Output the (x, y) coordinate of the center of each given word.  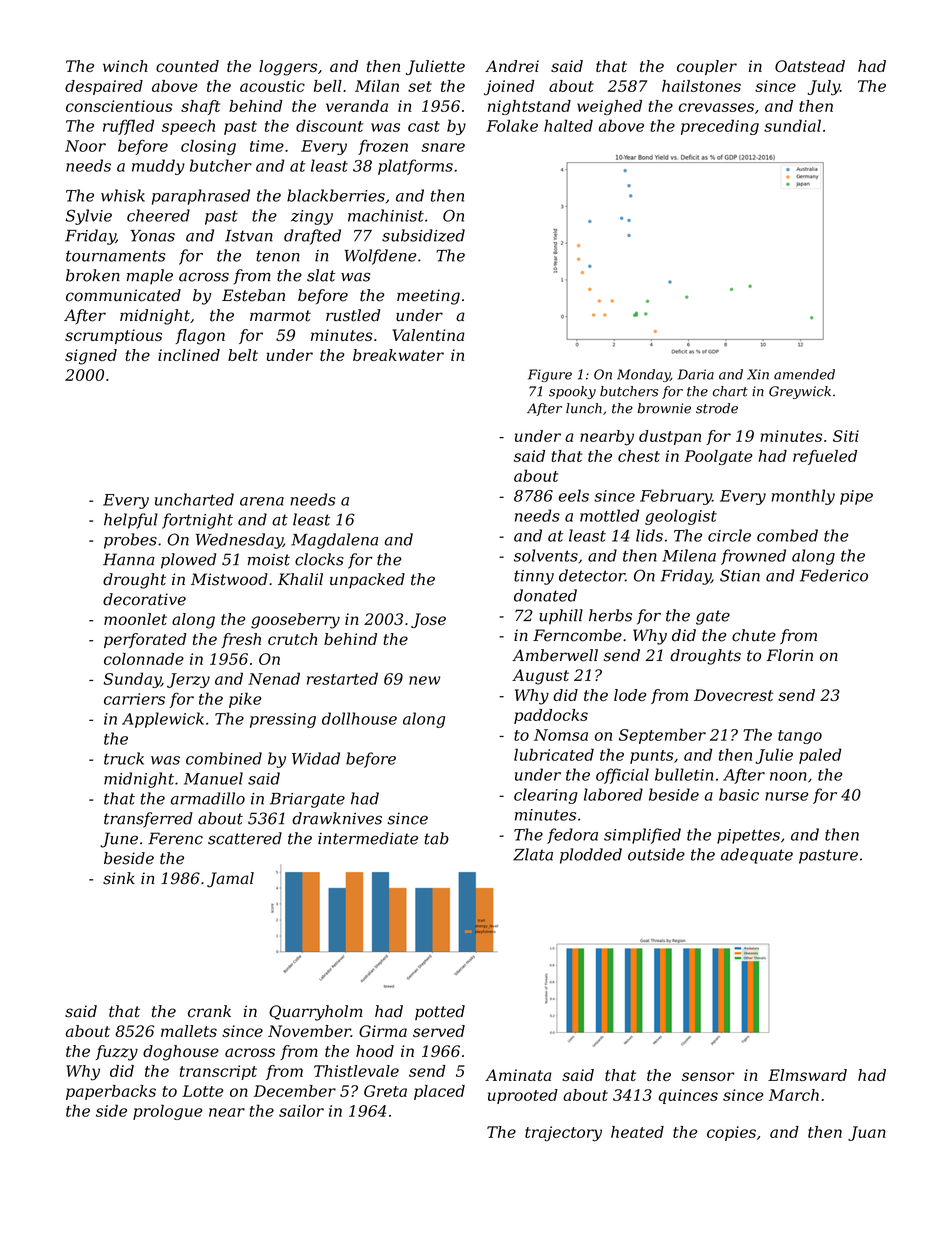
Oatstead (810, 66)
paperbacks (111, 1092)
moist (269, 560)
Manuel (213, 778)
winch (125, 66)
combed (787, 535)
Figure (550, 375)
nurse (787, 796)
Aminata (518, 1075)
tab (436, 838)
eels (574, 495)
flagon (200, 337)
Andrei (512, 66)
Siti (846, 436)
